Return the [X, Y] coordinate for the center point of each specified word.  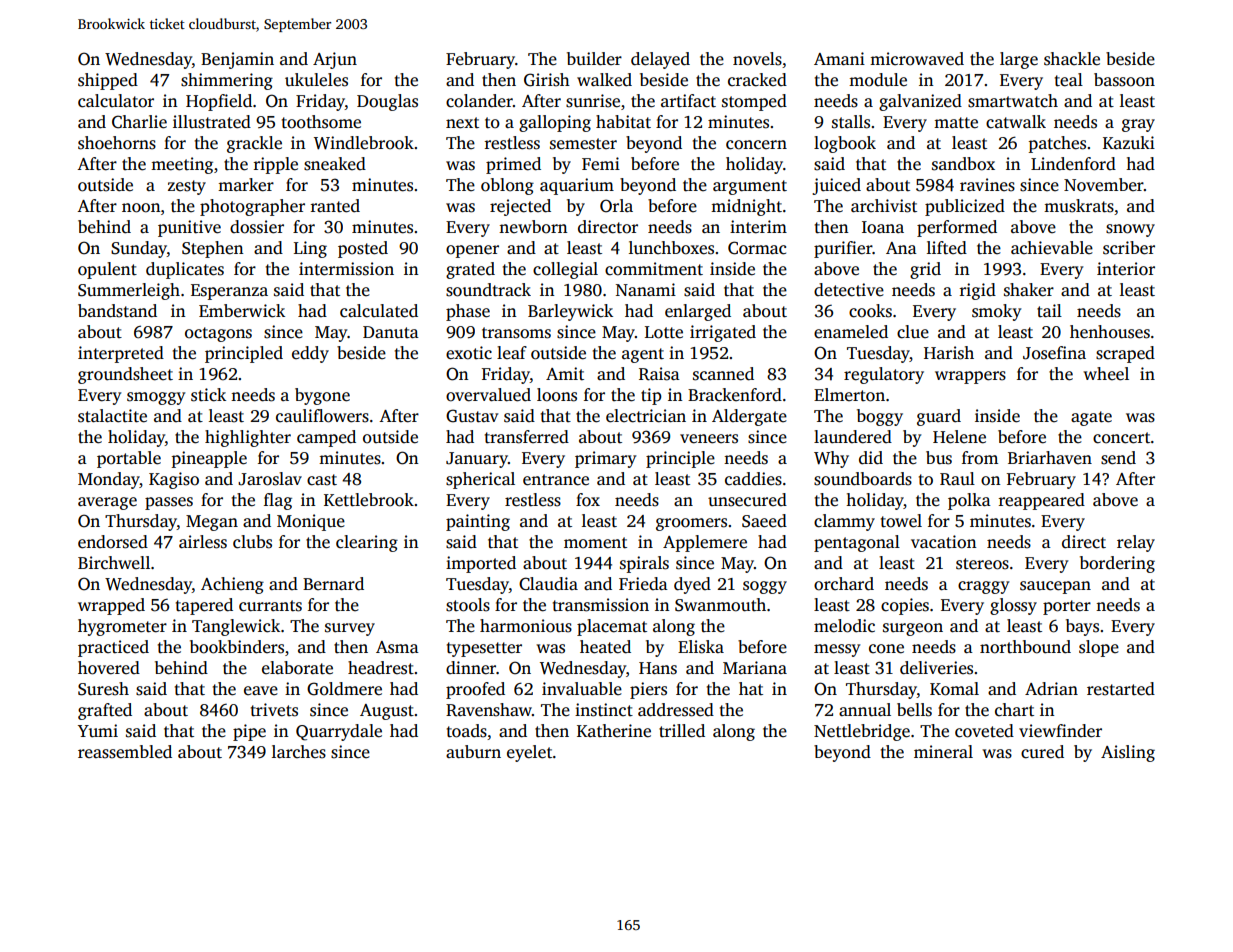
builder [594, 59]
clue [913, 332]
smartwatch [1013, 101]
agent [643, 355]
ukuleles [316, 80]
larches [299, 752]
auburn [473, 752]
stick [208, 395]
